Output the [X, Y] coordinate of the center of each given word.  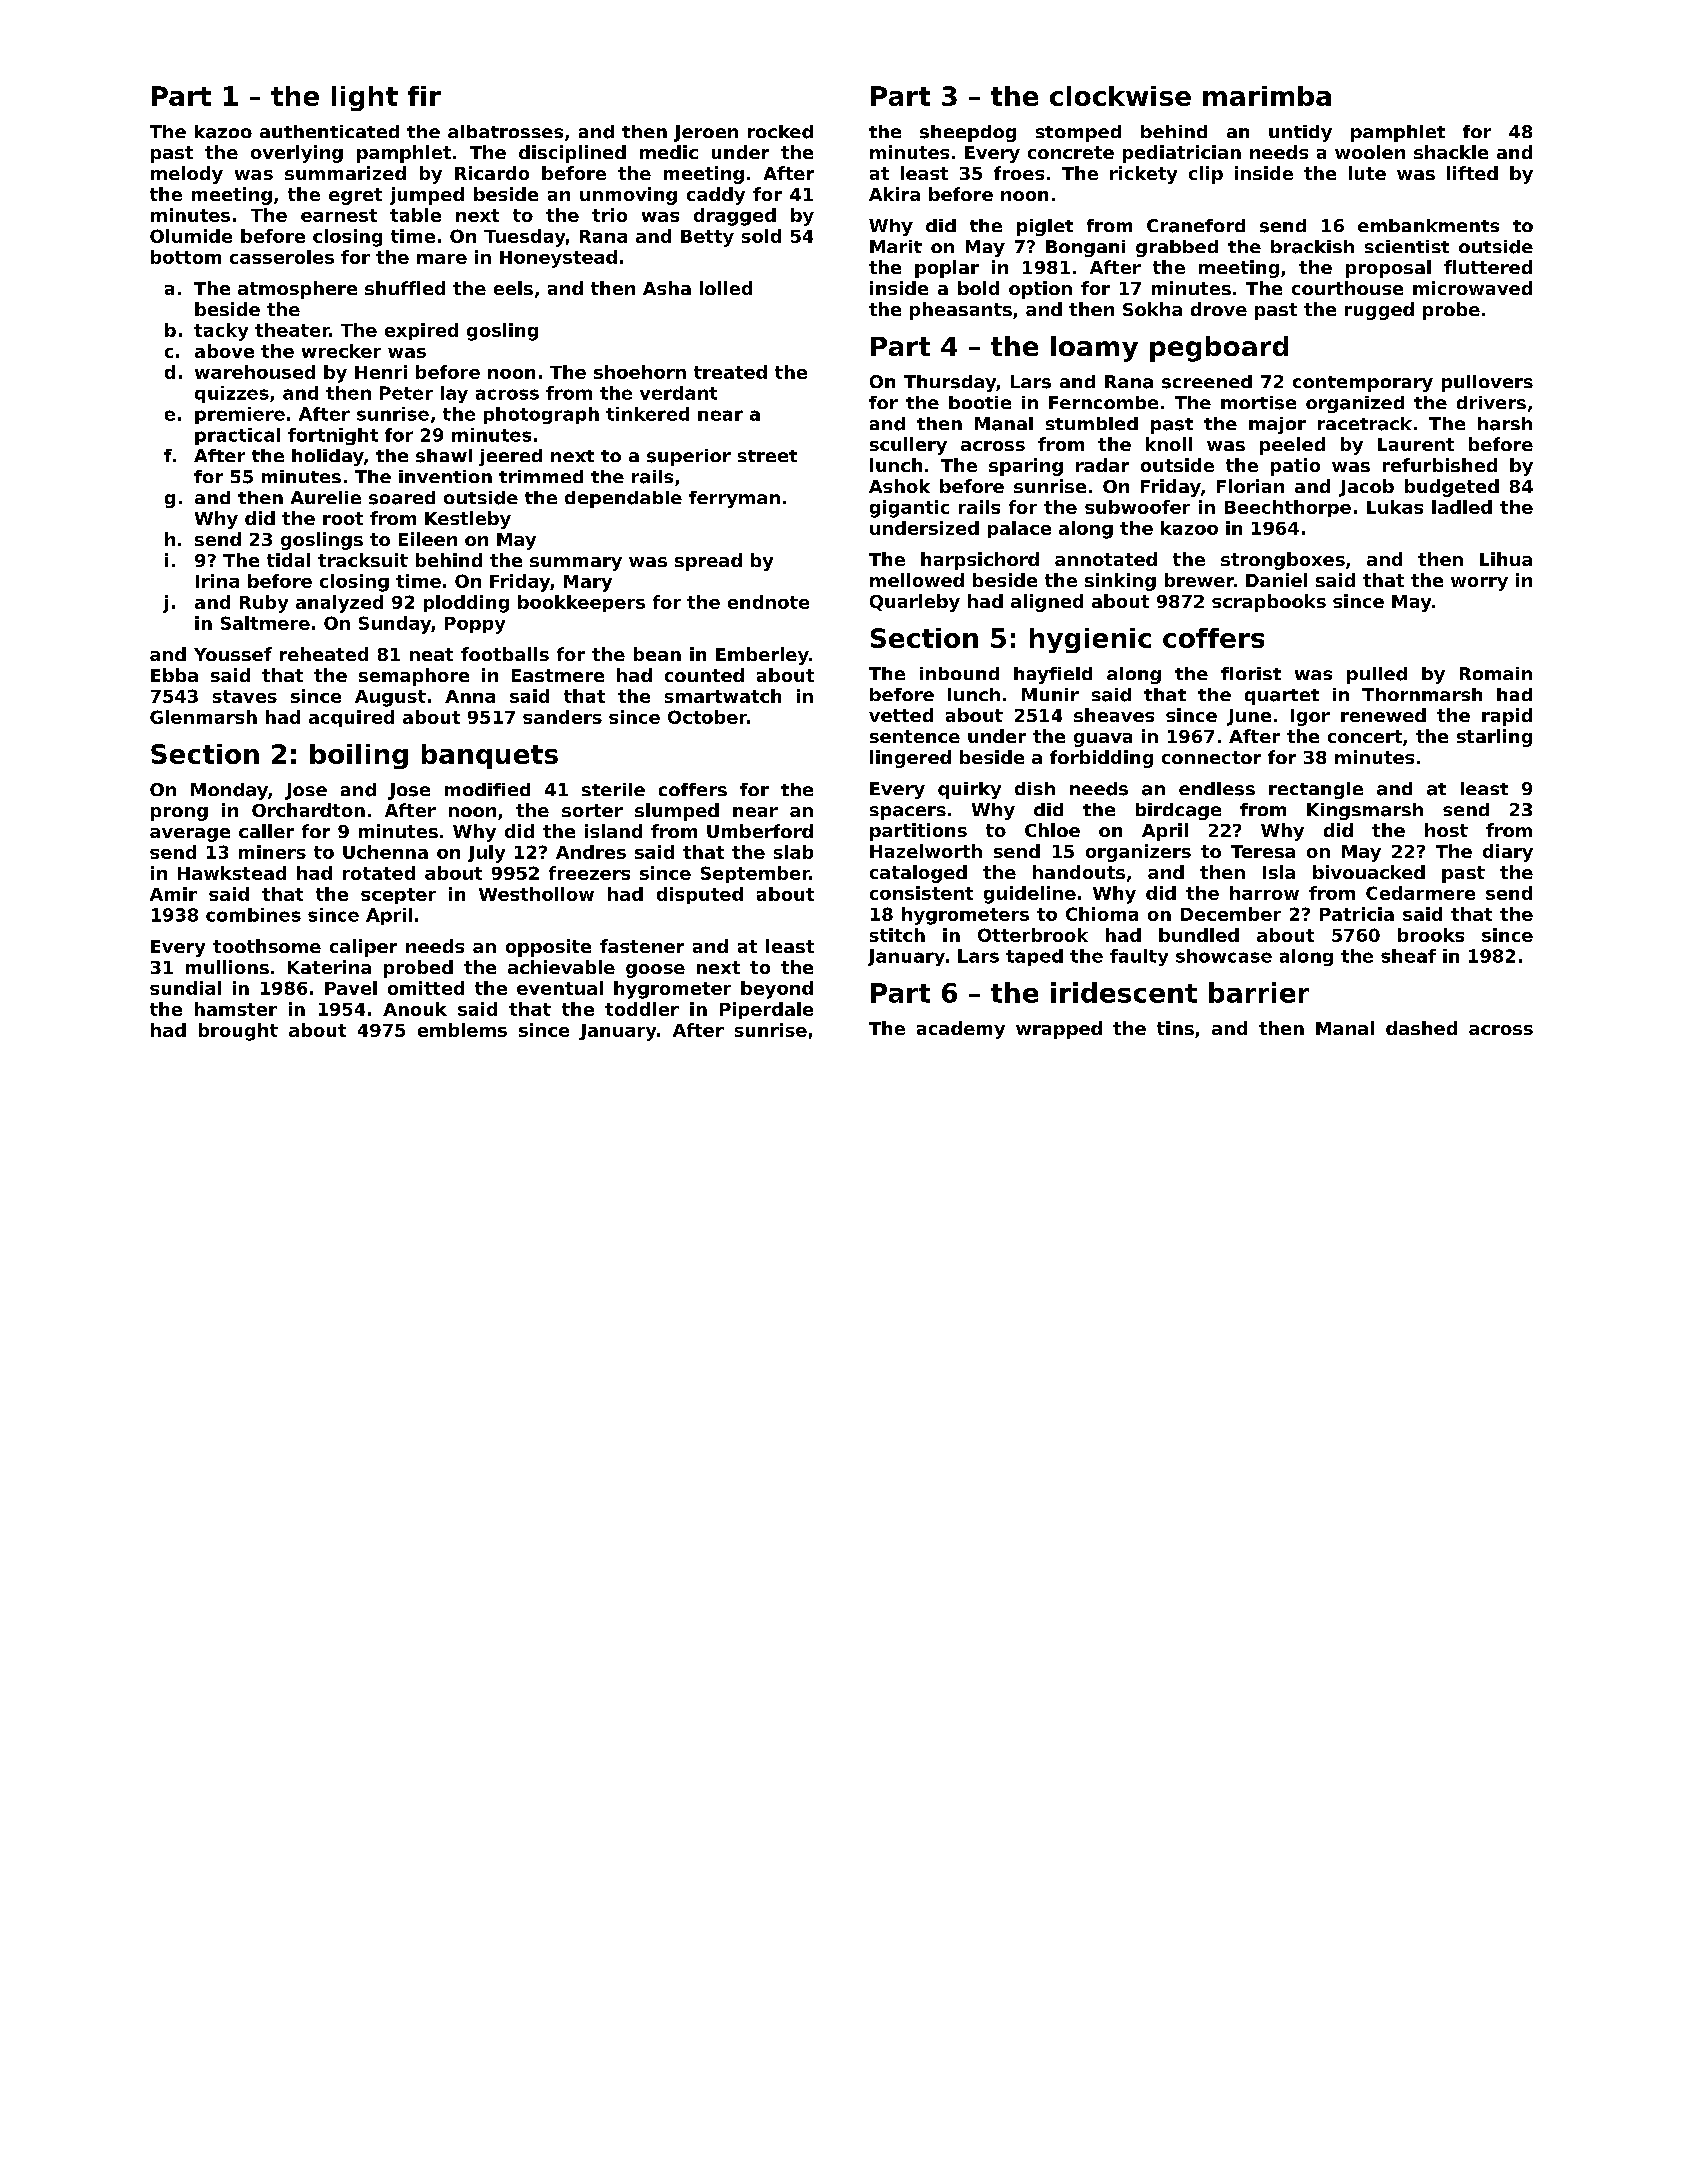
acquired [351, 718]
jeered [510, 457]
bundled [1199, 935]
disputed [700, 895]
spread [708, 562]
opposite [548, 948]
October [707, 717]
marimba [1267, 96]
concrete [1071, 152]
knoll [1169, 444]
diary [1508, 853]
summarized [345, 173]
